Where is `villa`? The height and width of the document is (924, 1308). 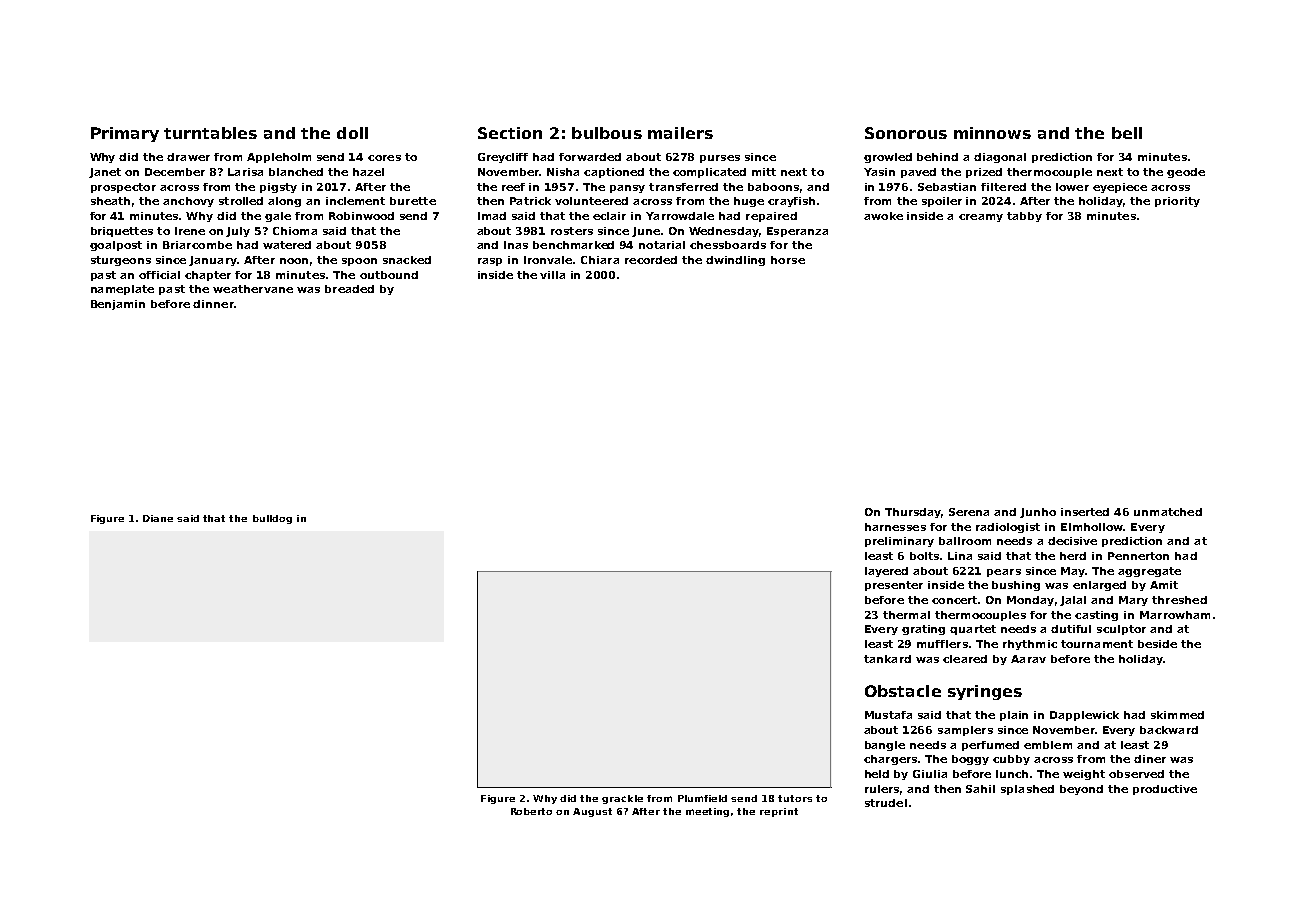
villa is located at coordinates (552, 275).
